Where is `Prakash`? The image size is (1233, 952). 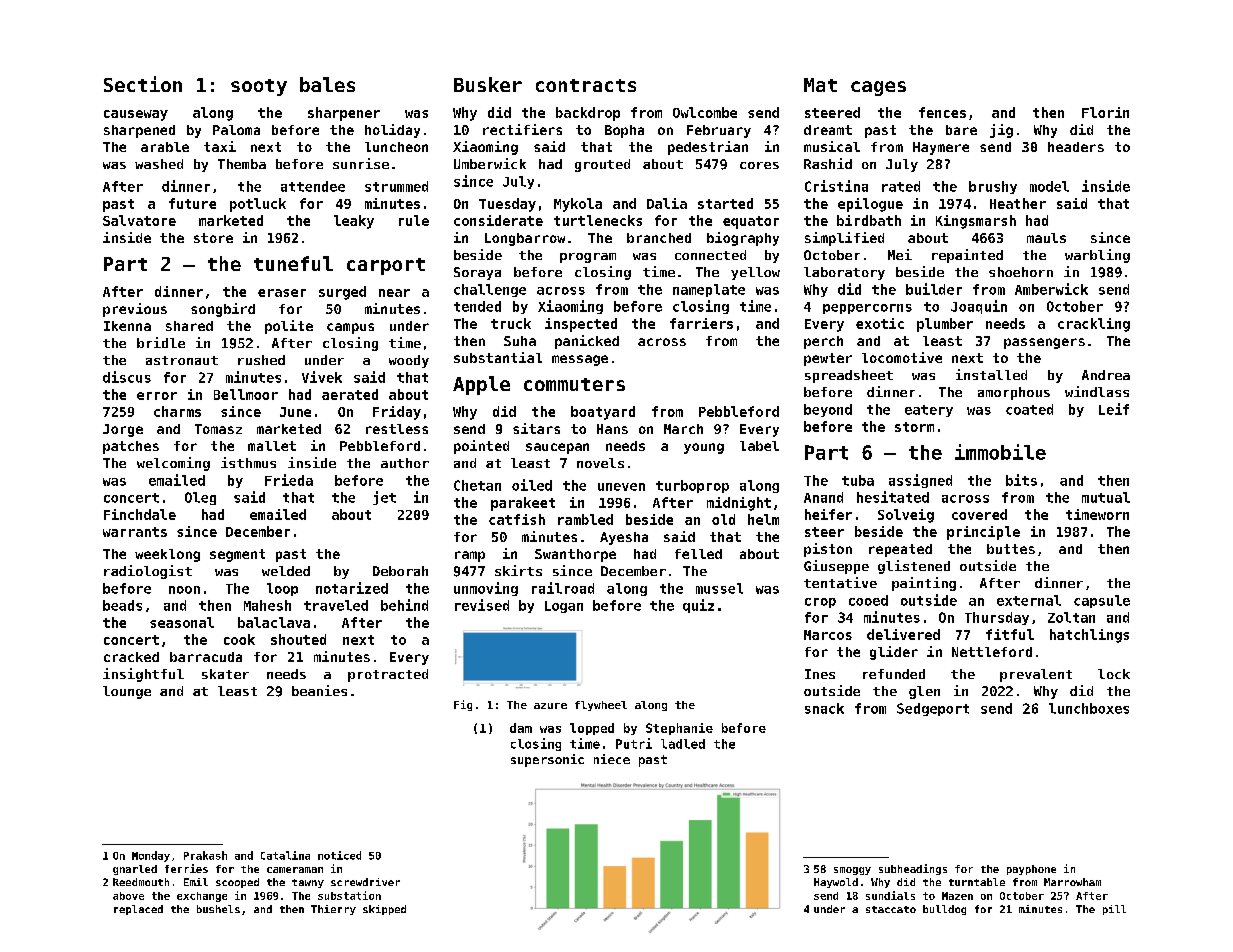
Prakash is located at coordinates (205, 855).
